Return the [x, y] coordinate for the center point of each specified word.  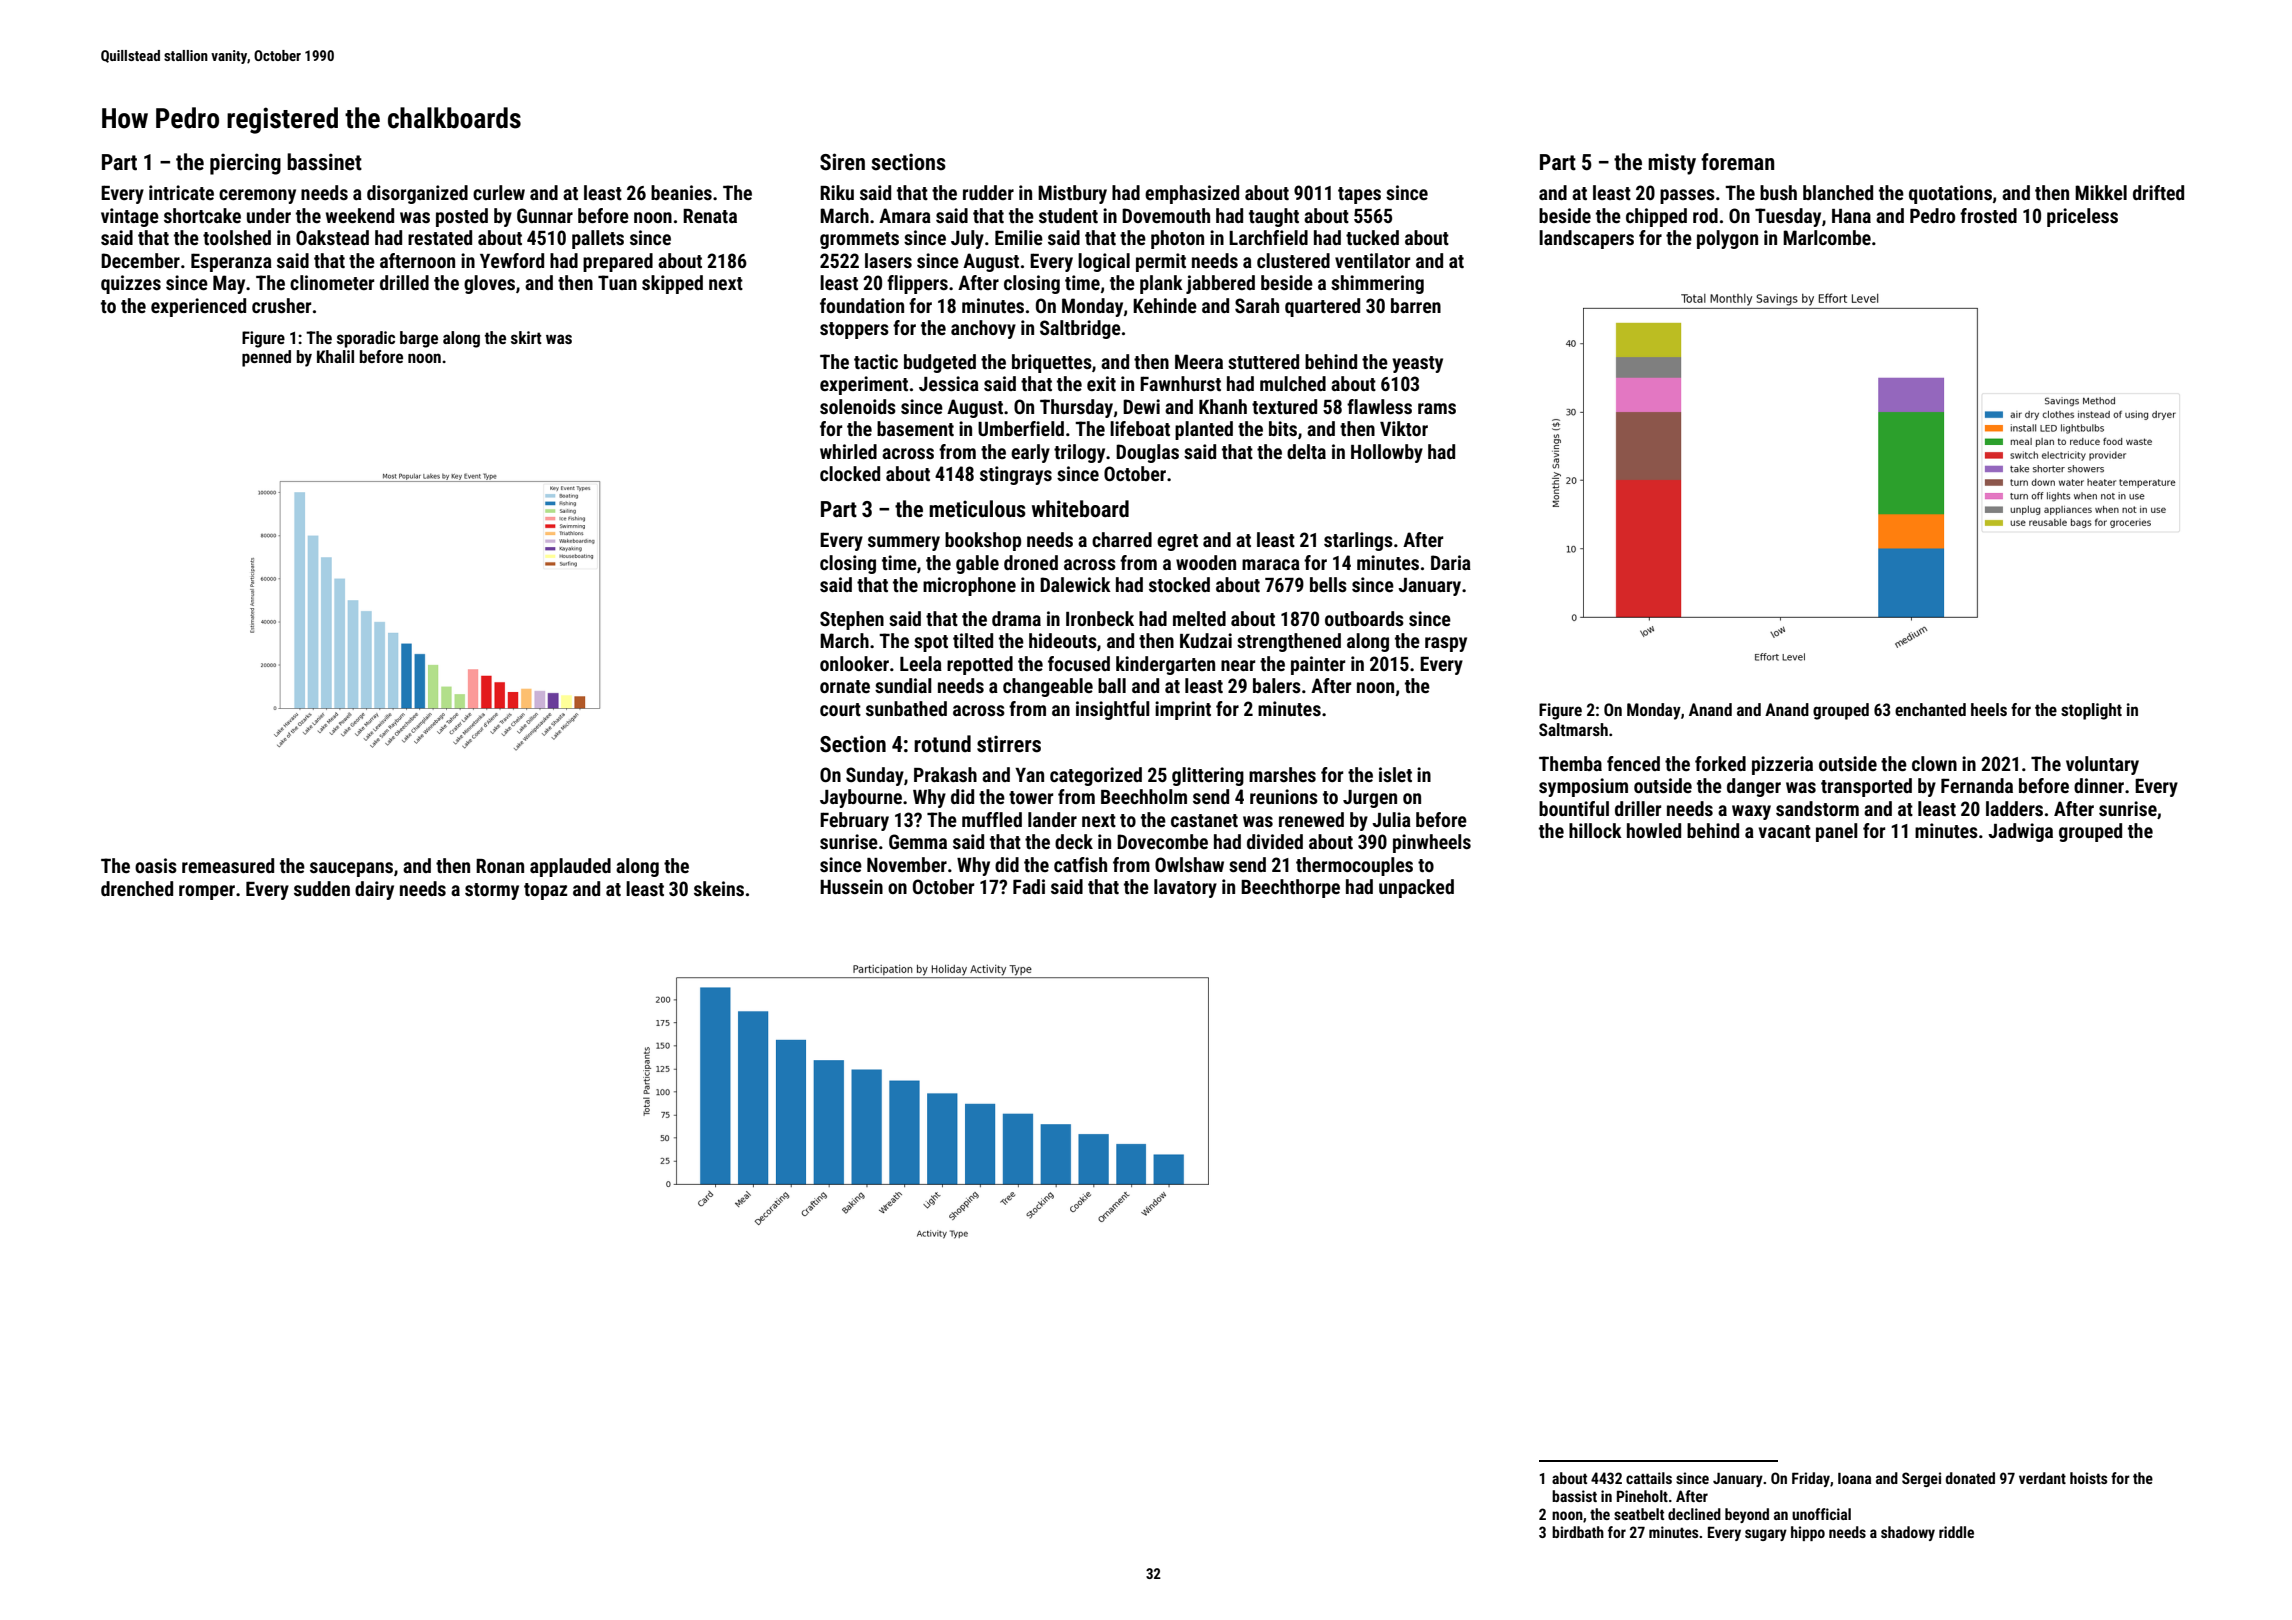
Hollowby [1387, 453]
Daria [1451, 562]
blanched [1838, 192]
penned [266, 358]
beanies [681, 192]
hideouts [1063, 640]
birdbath [1578, 1532]
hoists [2089, 1478]
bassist [1574, 1496]
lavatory [1185, 888]
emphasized [1192, 194]
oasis [156, 865]
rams [1437, 408]
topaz [545, 891]
